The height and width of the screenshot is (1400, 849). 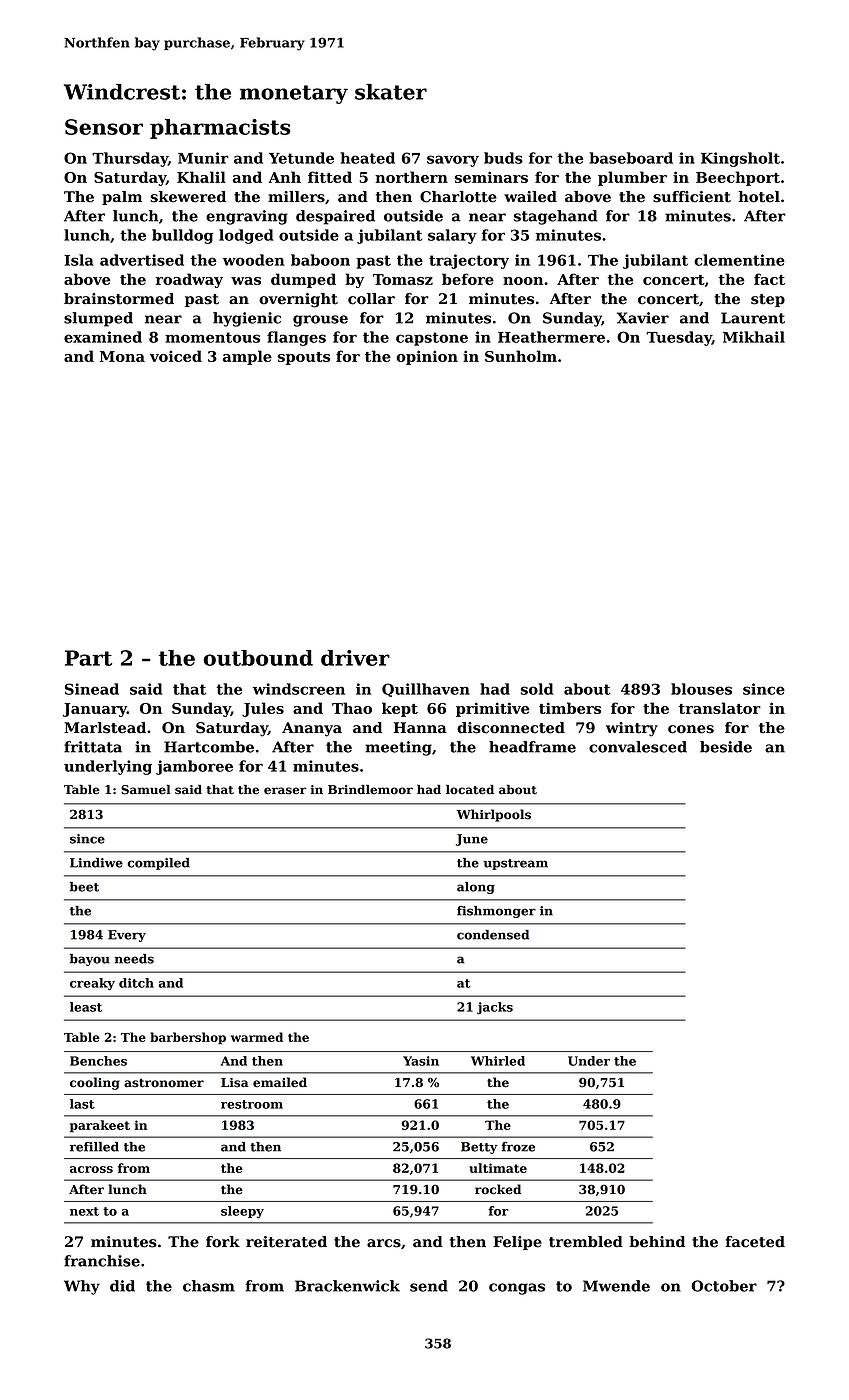 I want to click on opinion, so click(x=427, y=357).
